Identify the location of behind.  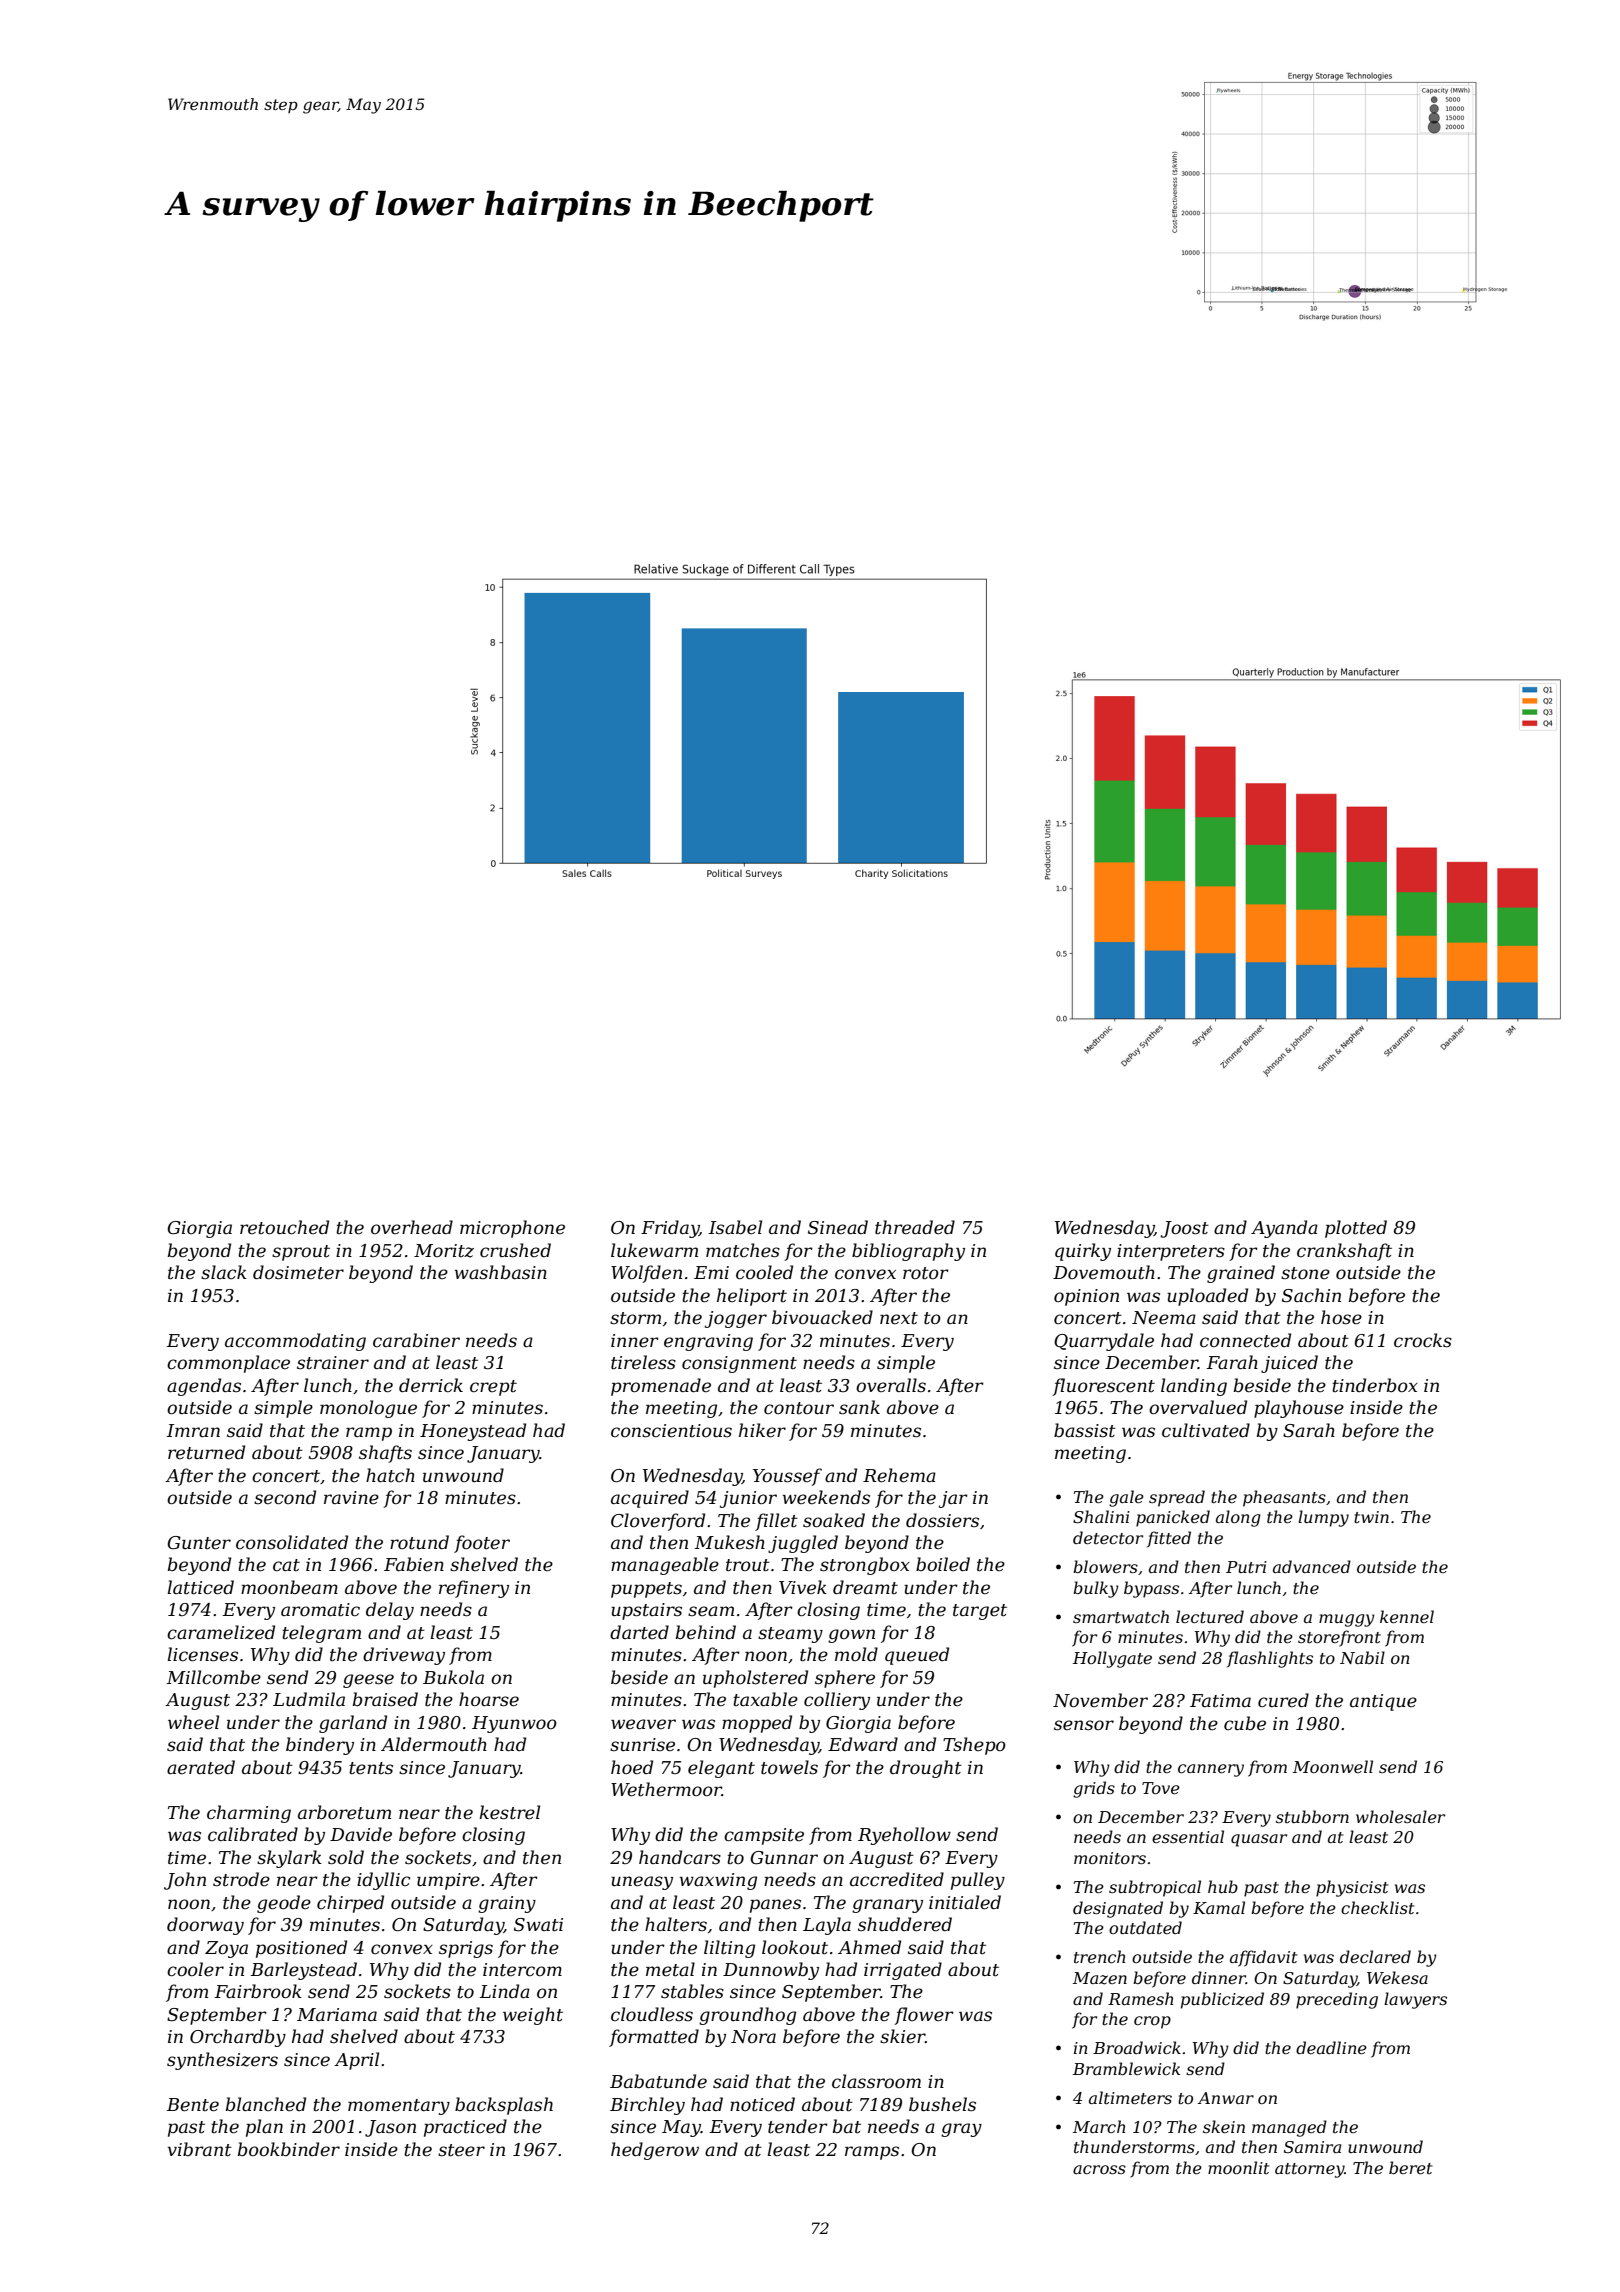
(706, 1632).
